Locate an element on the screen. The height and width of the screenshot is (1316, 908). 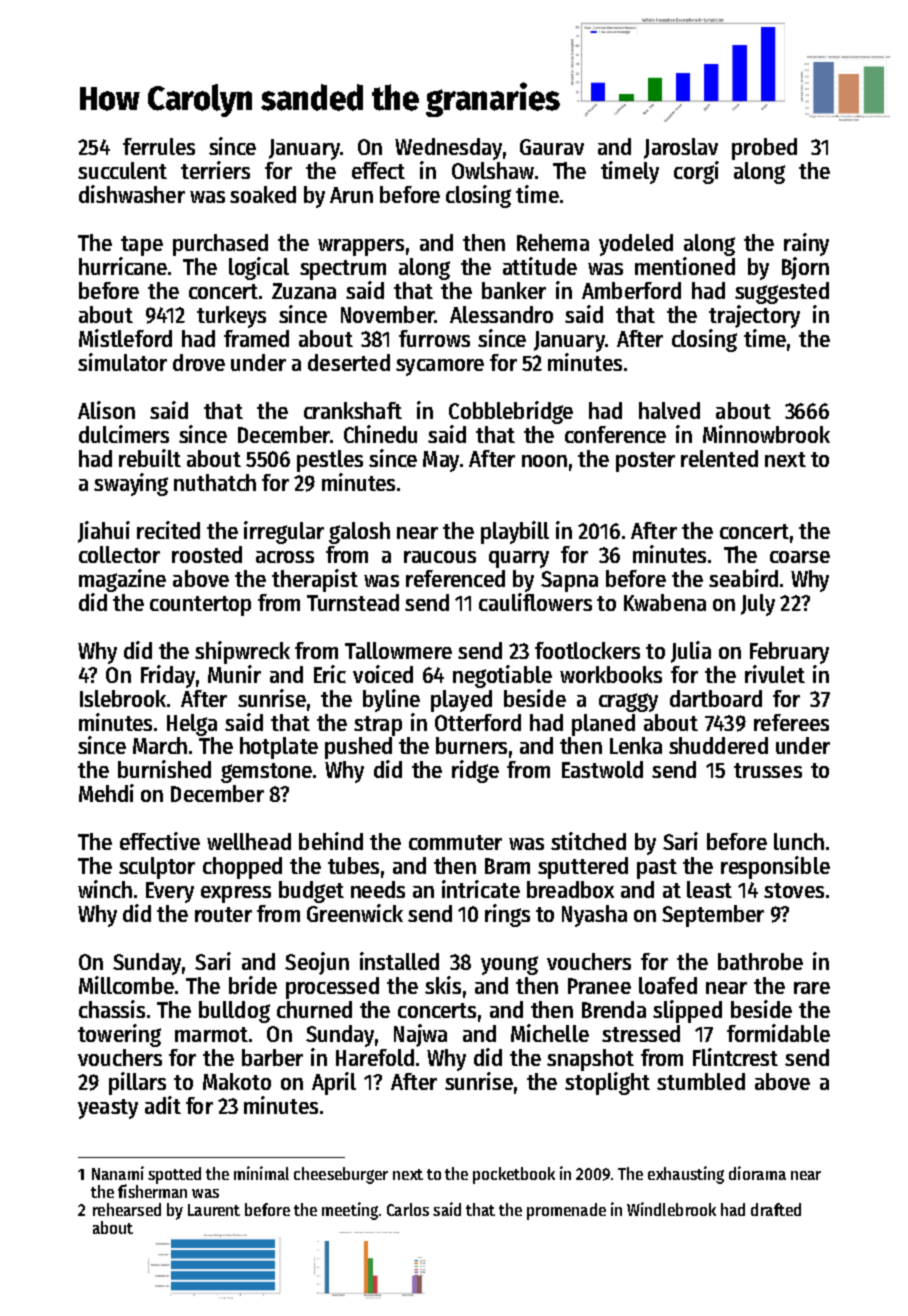
Windlebrook is located at coordinates (671, 1209).
